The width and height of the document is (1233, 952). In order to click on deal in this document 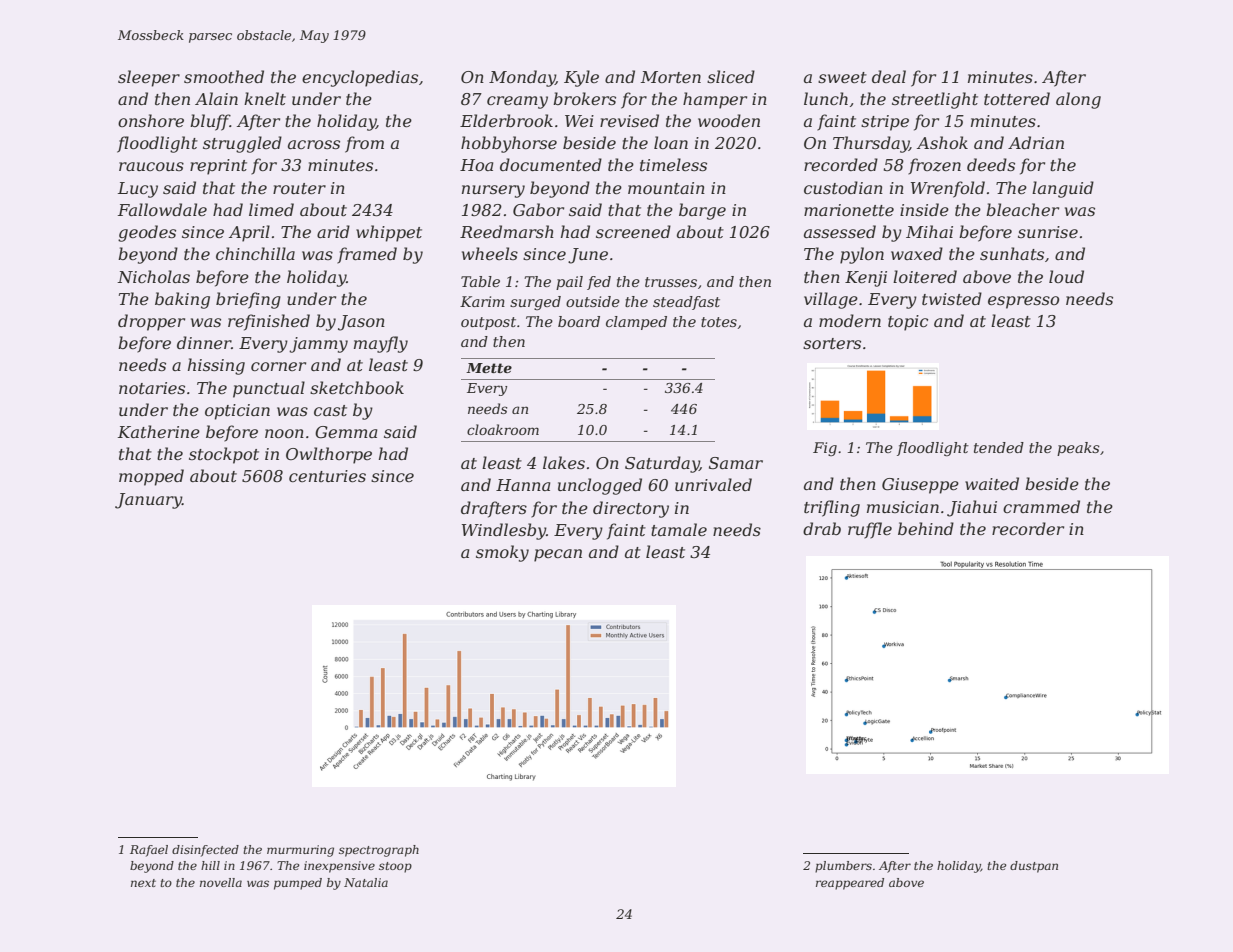, I will do `click(889, 76)`.
